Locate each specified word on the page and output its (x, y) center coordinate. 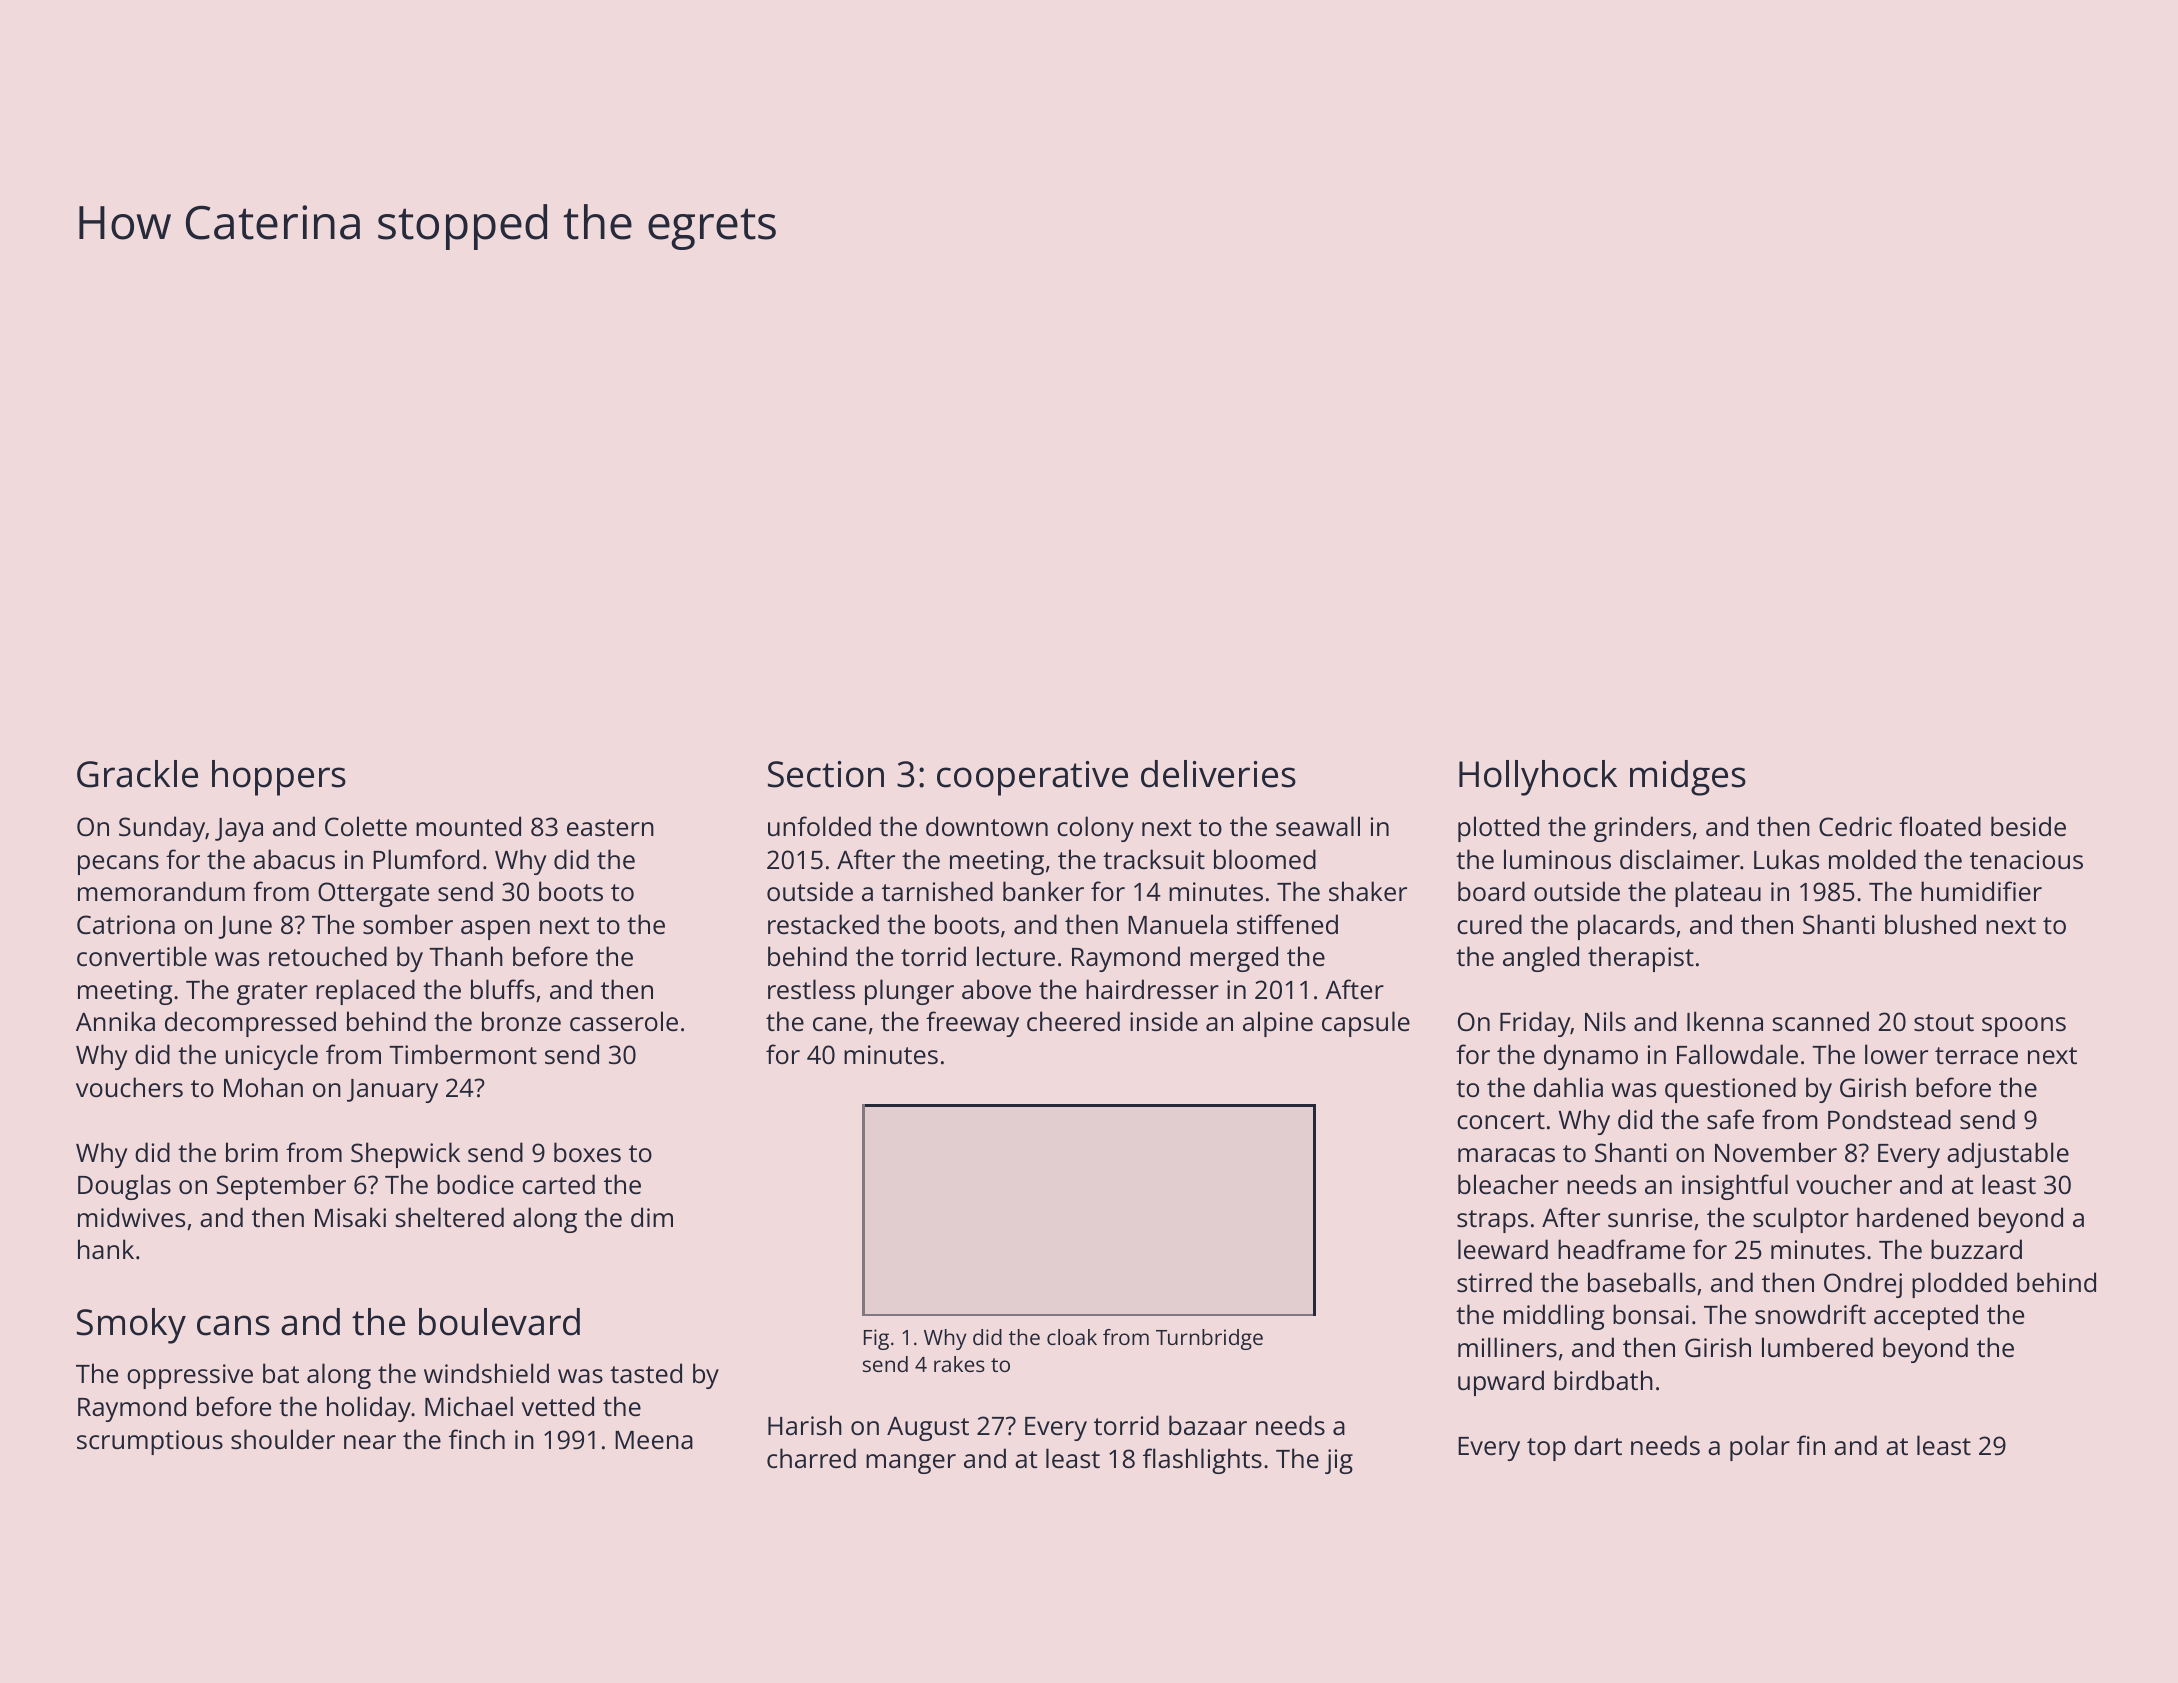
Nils (1605, 1021)
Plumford (426, 859)
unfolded (819, 826)
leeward (1503, 1249)
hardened (1912, 1217)
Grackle (137, 774)
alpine (1278, 1024)
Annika (115, 1021)
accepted (1926, 1317)
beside (2028, 826)
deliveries (1218, 774)
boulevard (499, 1322)
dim (652, 1217)
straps (1492, 1221)
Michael (469, 1406)
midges (1688, 778)
